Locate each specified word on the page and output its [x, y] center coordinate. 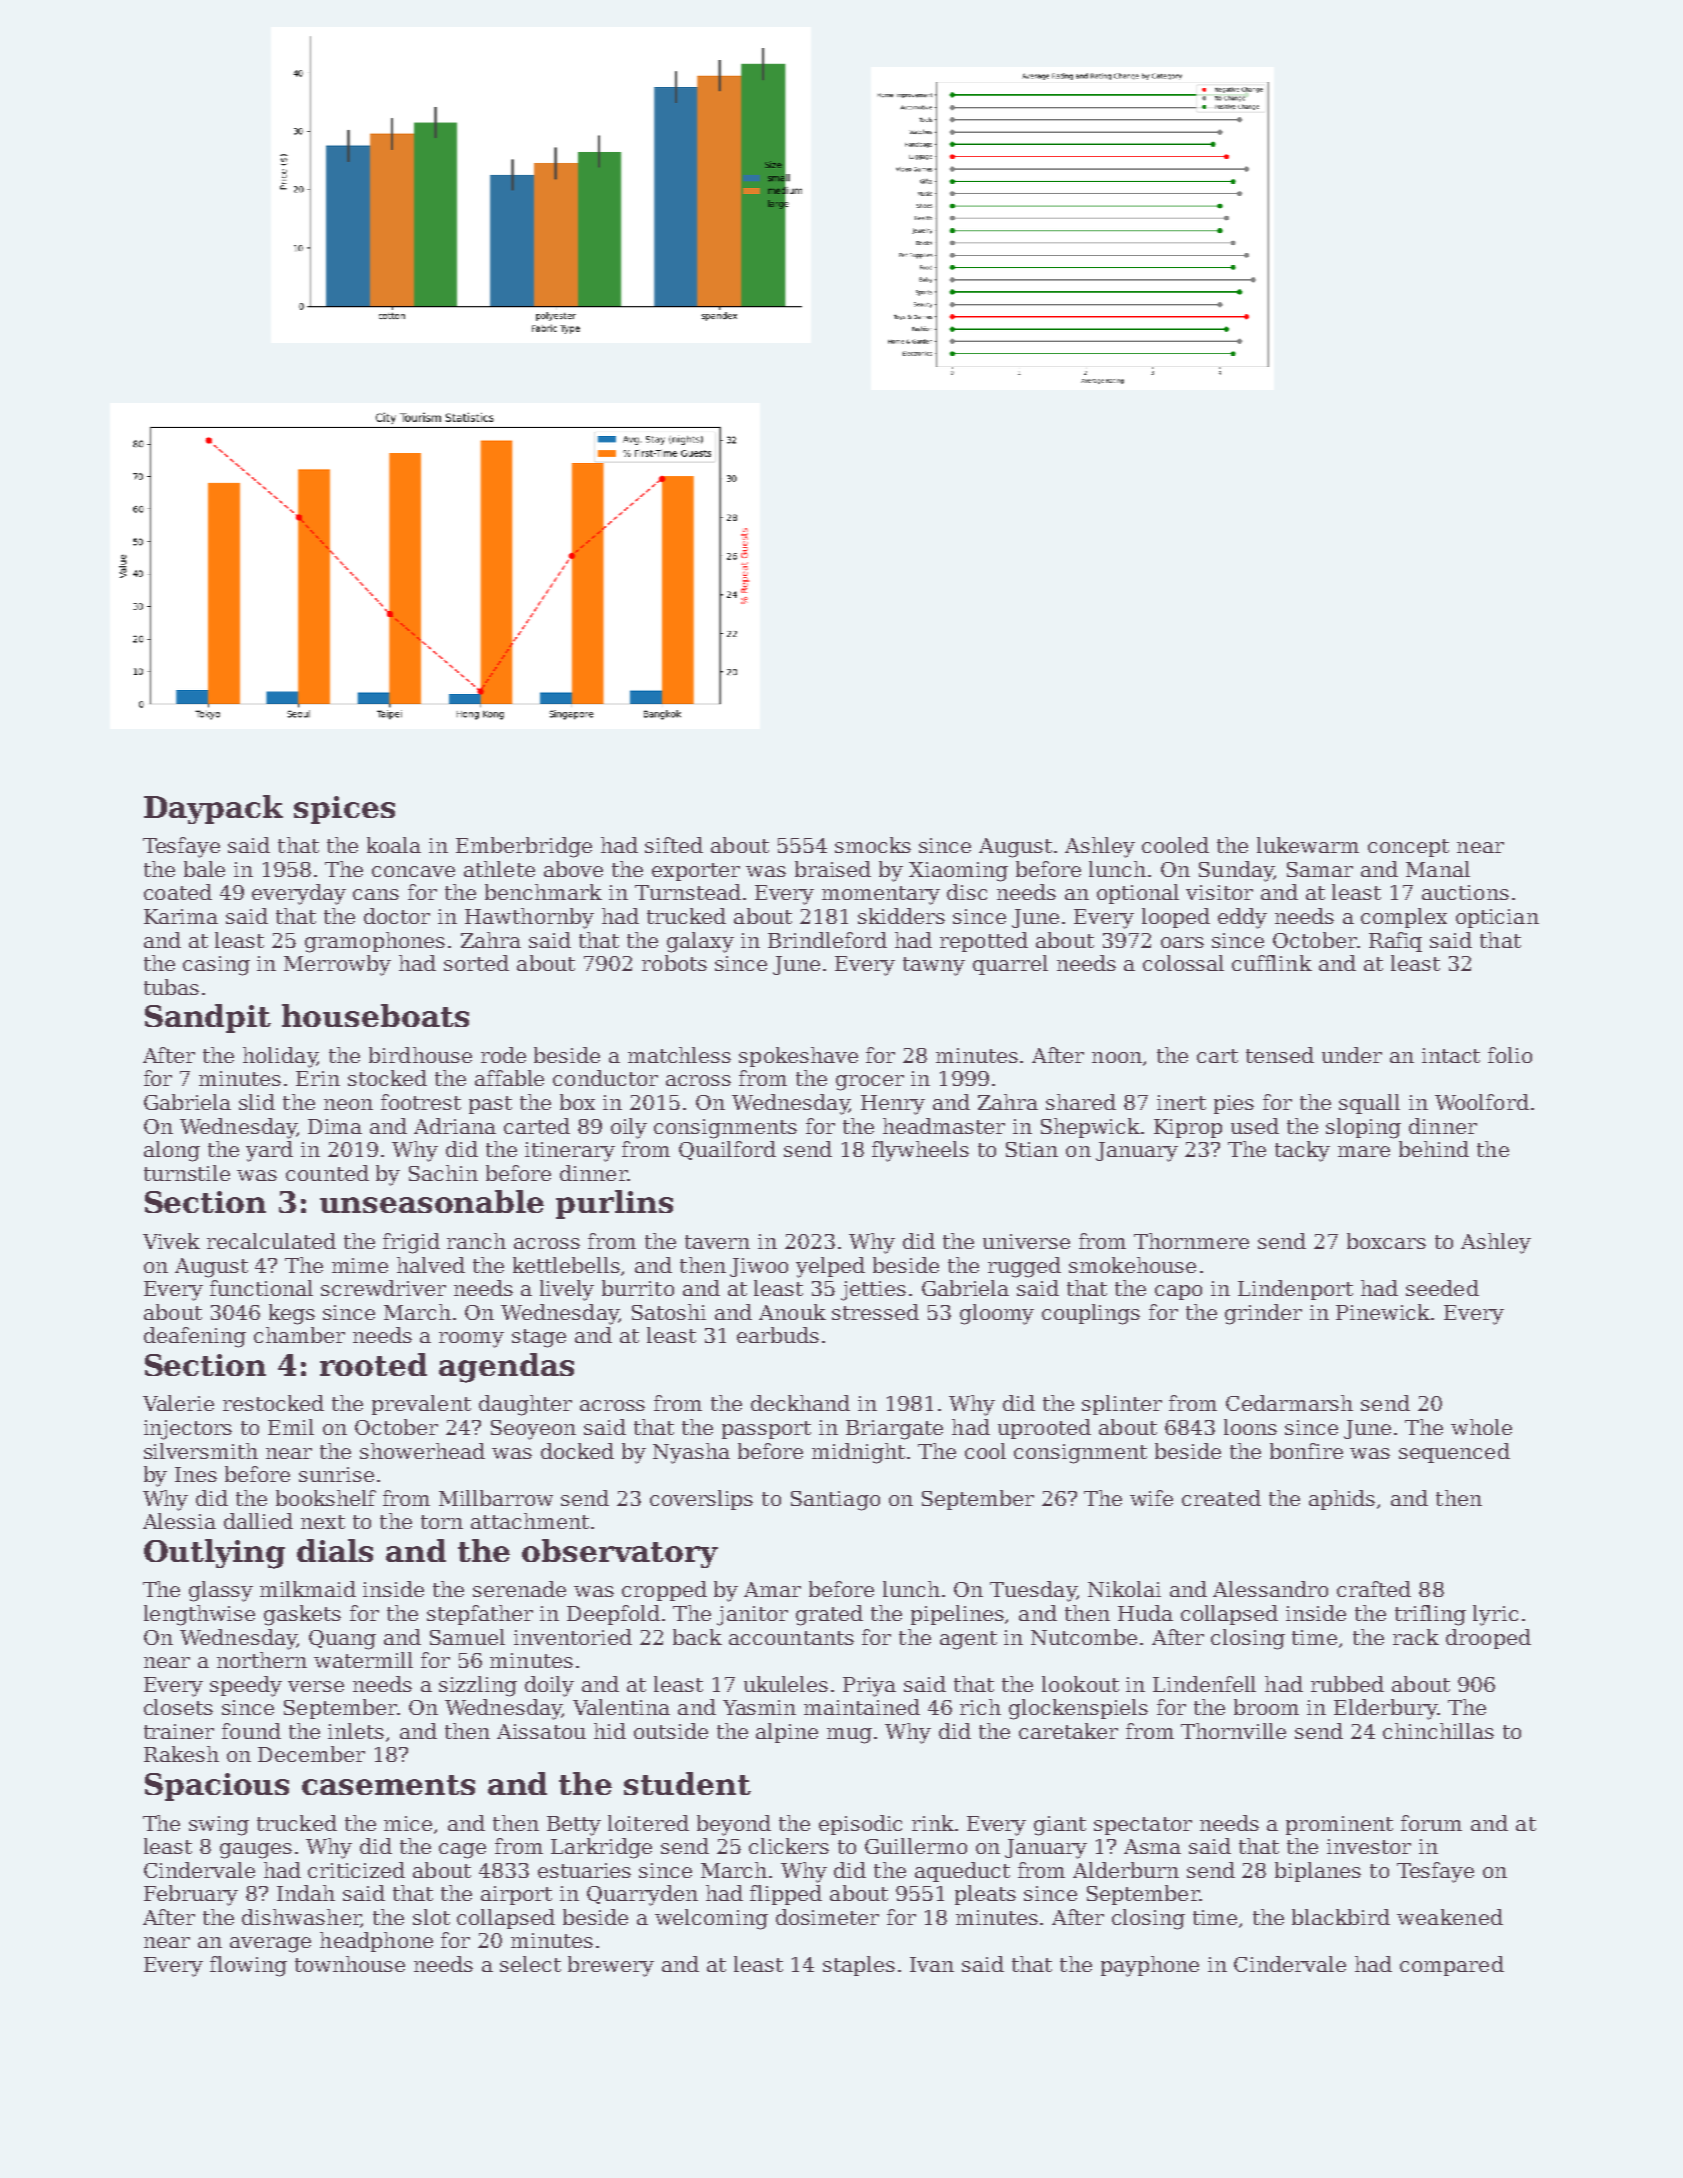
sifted [674, 845]
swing [219, 1826]
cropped [664, 1591]
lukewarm [1308, 845]
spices [344, 810]
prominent [1339, 1825]
